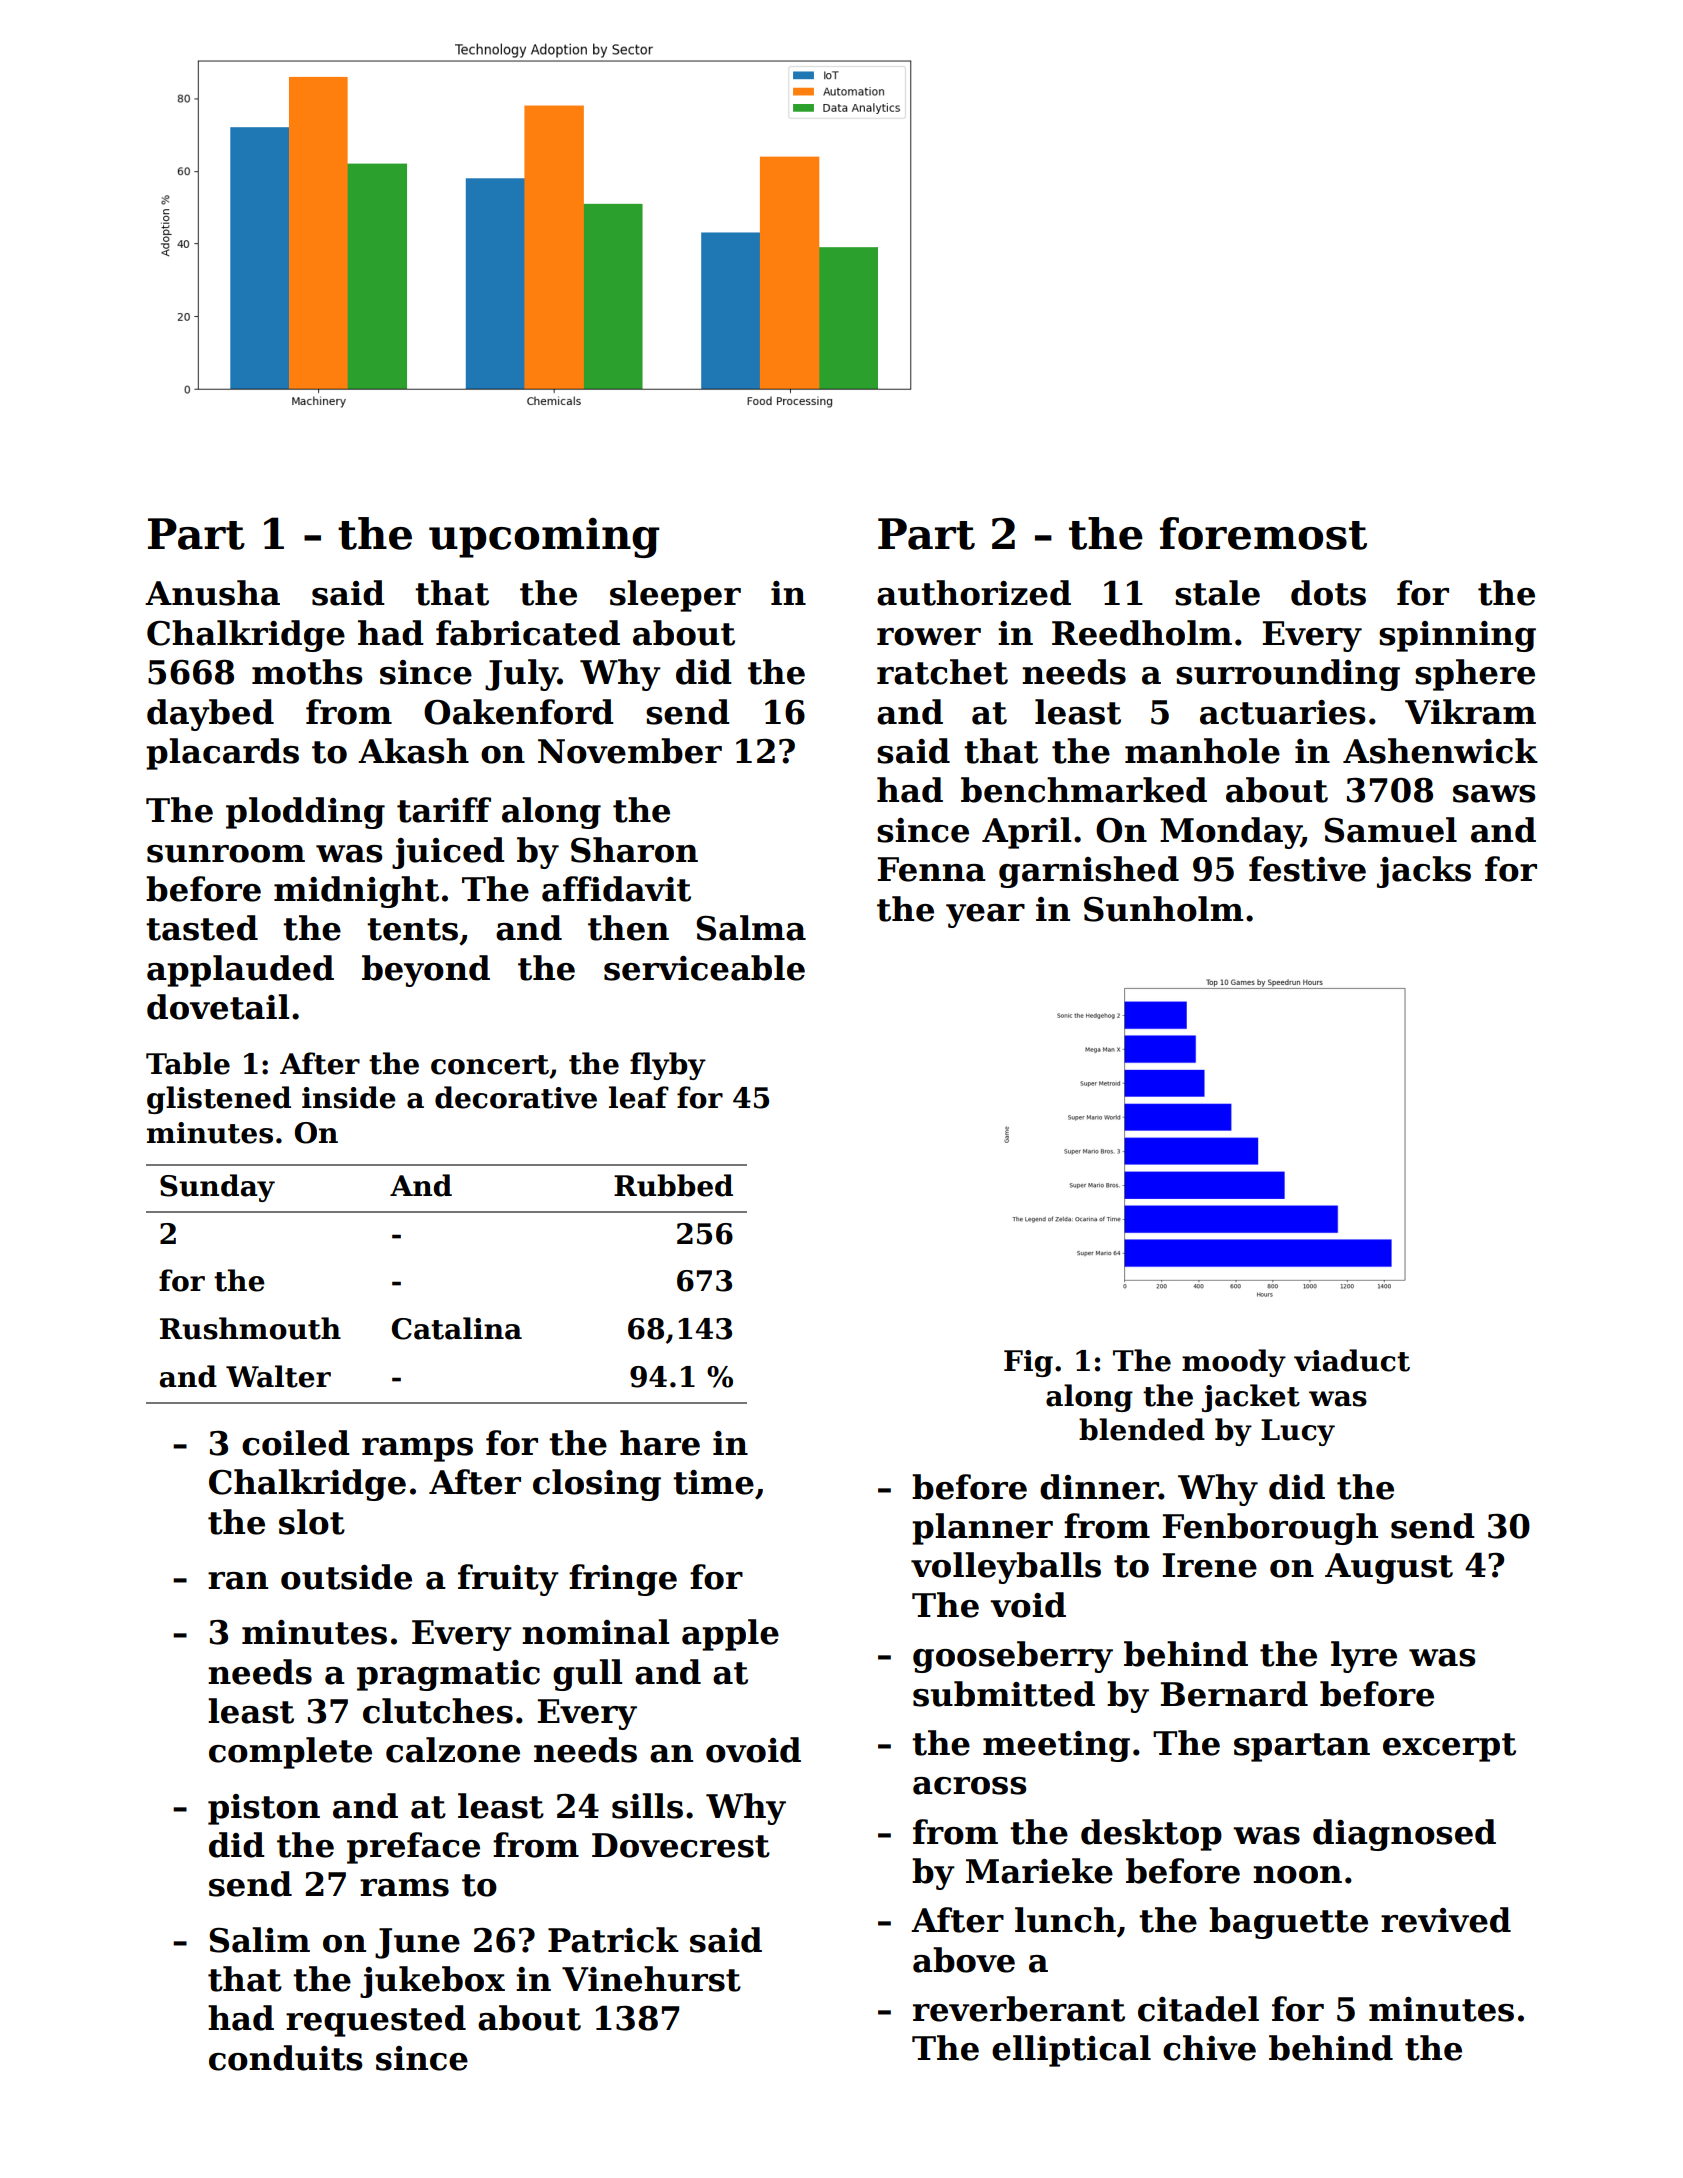  What do you see at coordinates (1328, 593) in the document?
I see `dots` at bounding box center [1328, 593].
